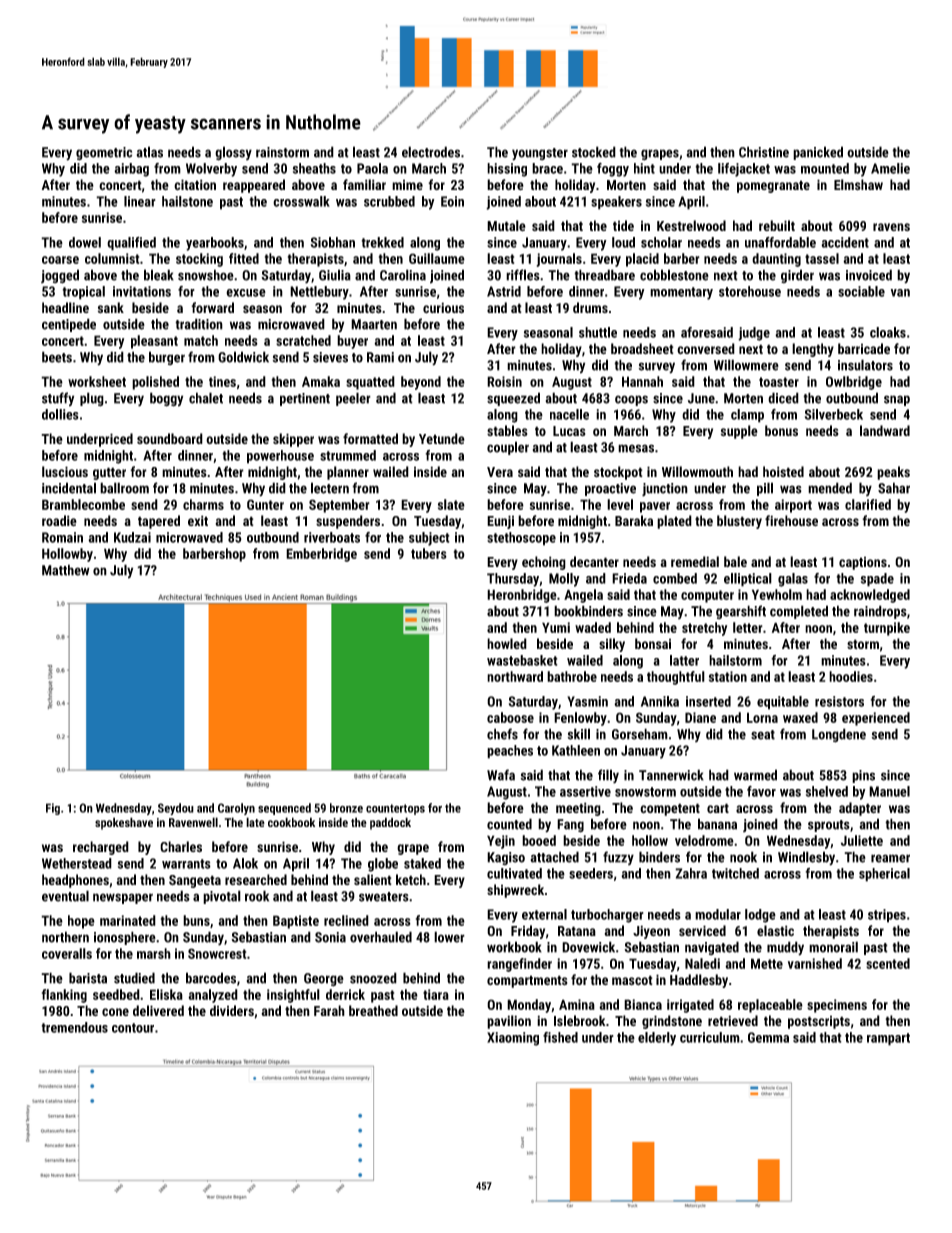 This document has height=1233, width=952. What do you see at coordinates (149, 152) in the document?
I see `atlas` at bounding box center [149, 152].
